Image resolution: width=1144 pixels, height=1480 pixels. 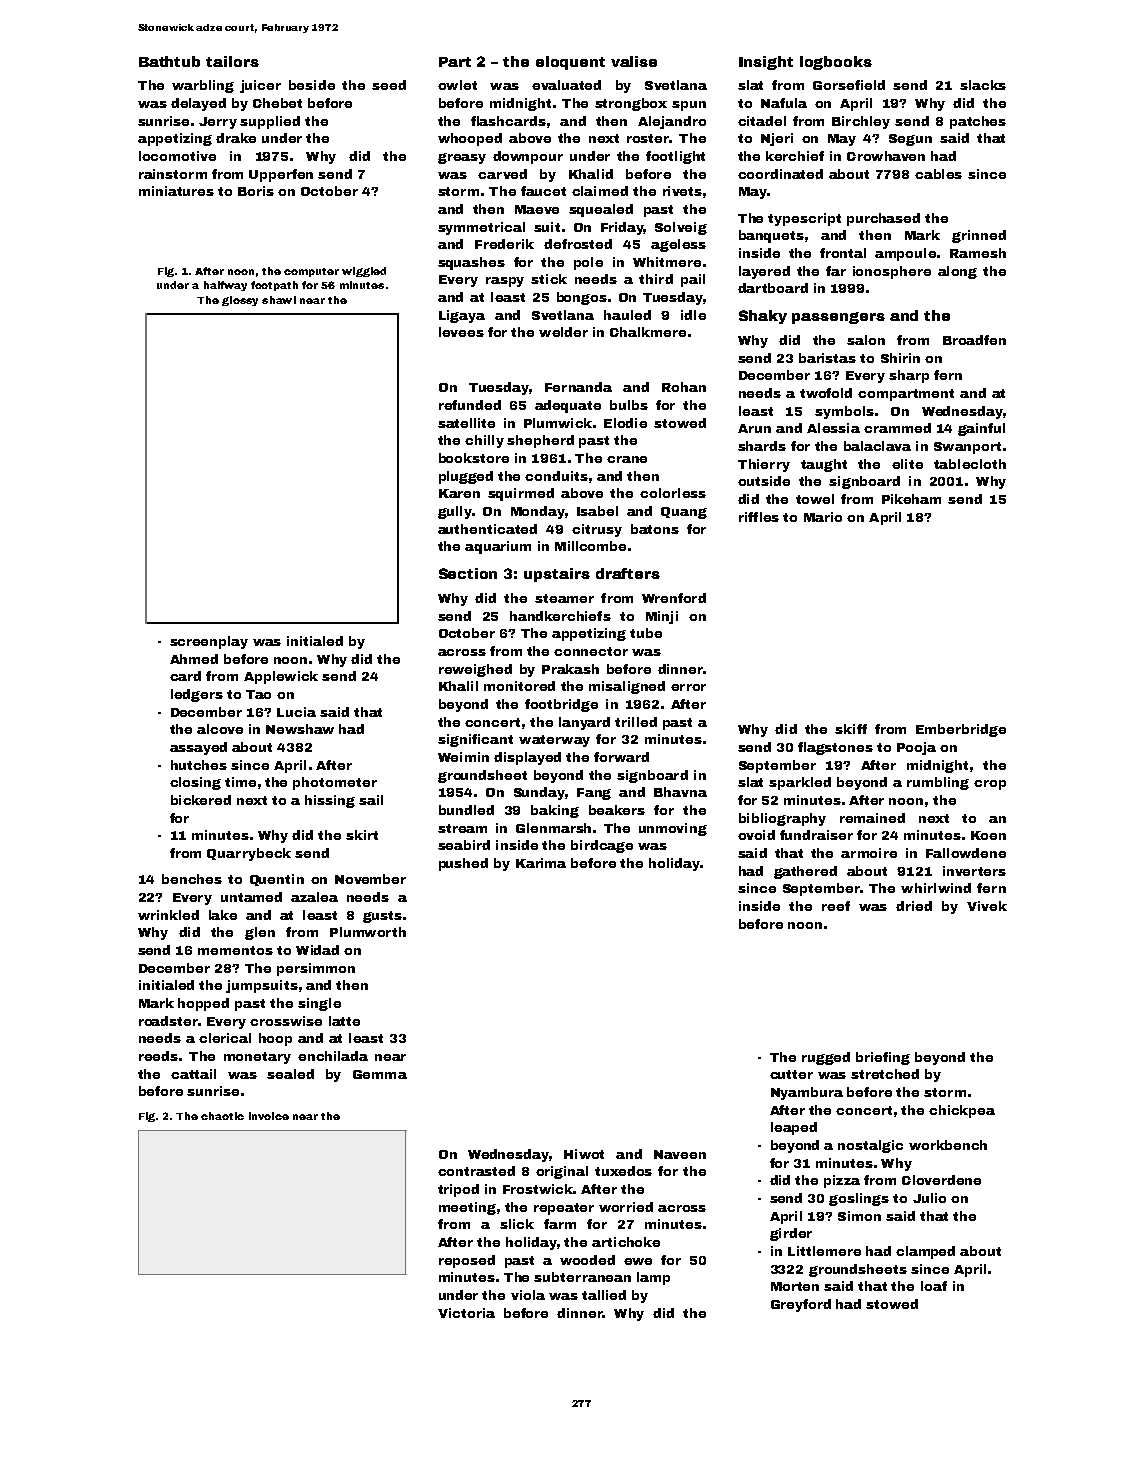 What do you see at coordinates (981, 429) in the image?
I see `gainful` at bounding box center [981, 429].
